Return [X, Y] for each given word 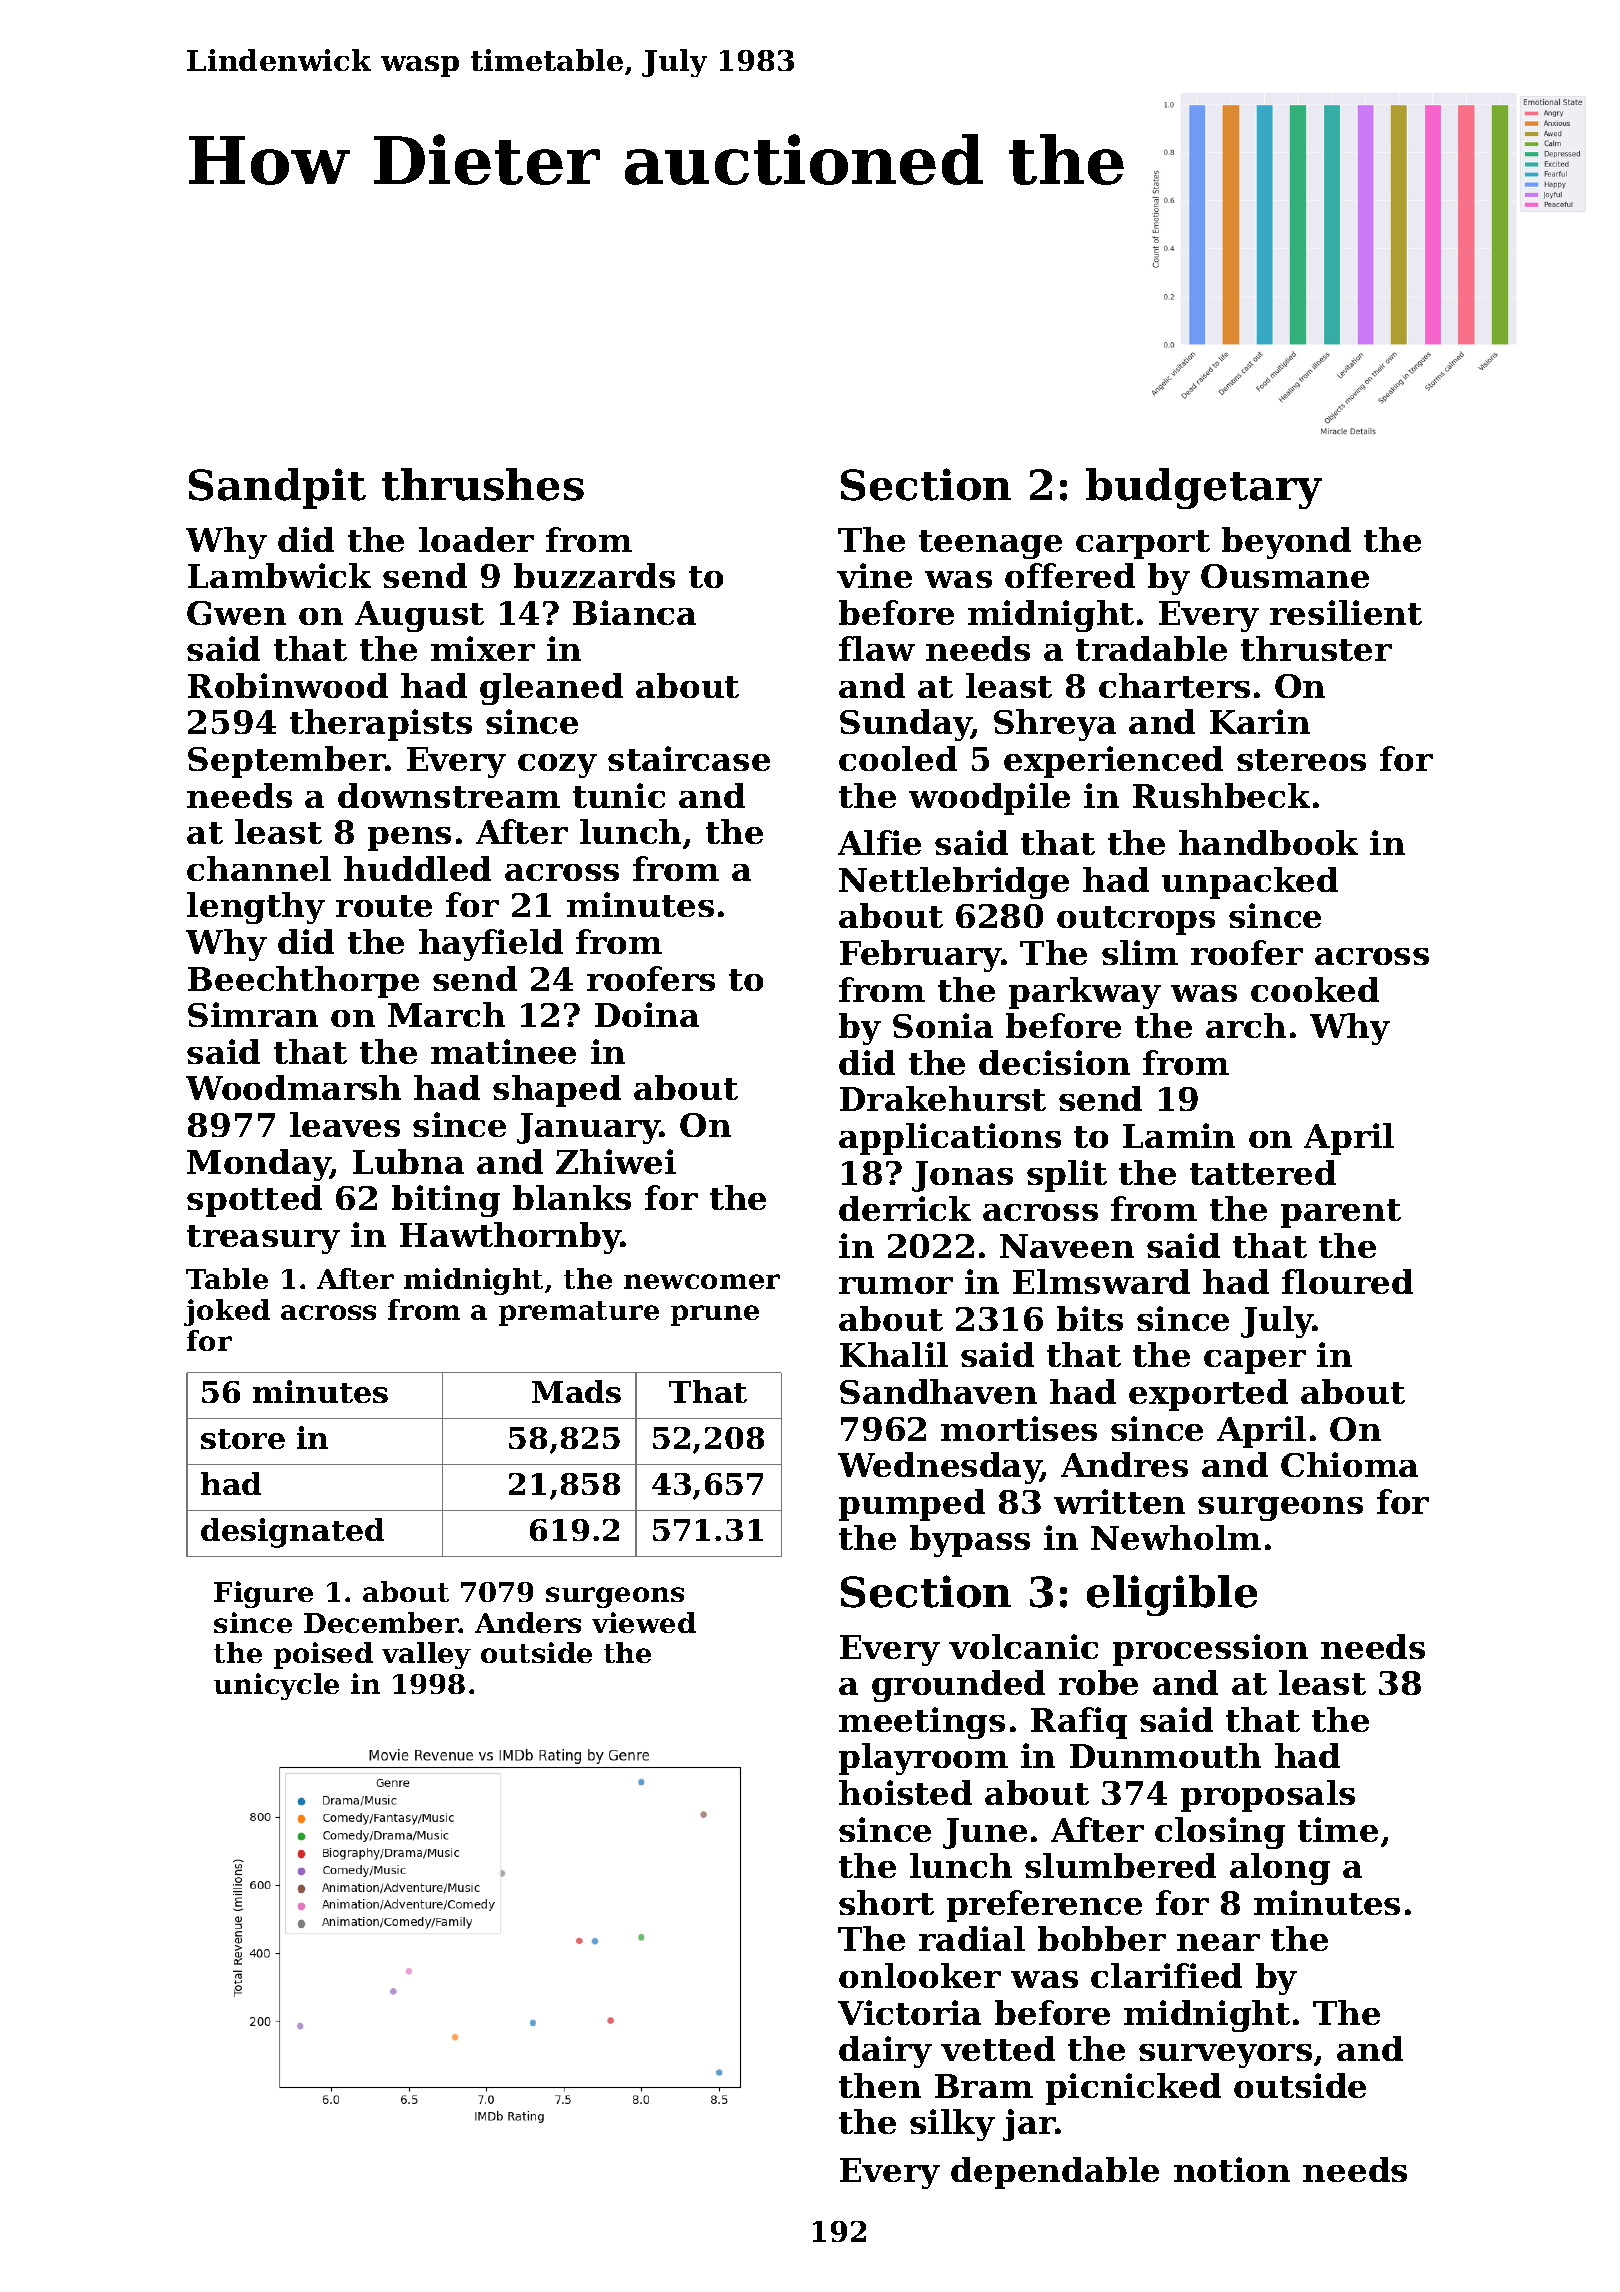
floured [1347, 1281]
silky [952, 2125]
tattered [1263, 1172]
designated [292, 1533]
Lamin [1179, 1135]
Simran [253, 1014]
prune [715, 1315]
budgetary [1204, 488]
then [880, 2085]
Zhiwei [616, 1161]
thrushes [483, 484]
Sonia [943, 1025]
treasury [263, 1239]
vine [874, 575]
